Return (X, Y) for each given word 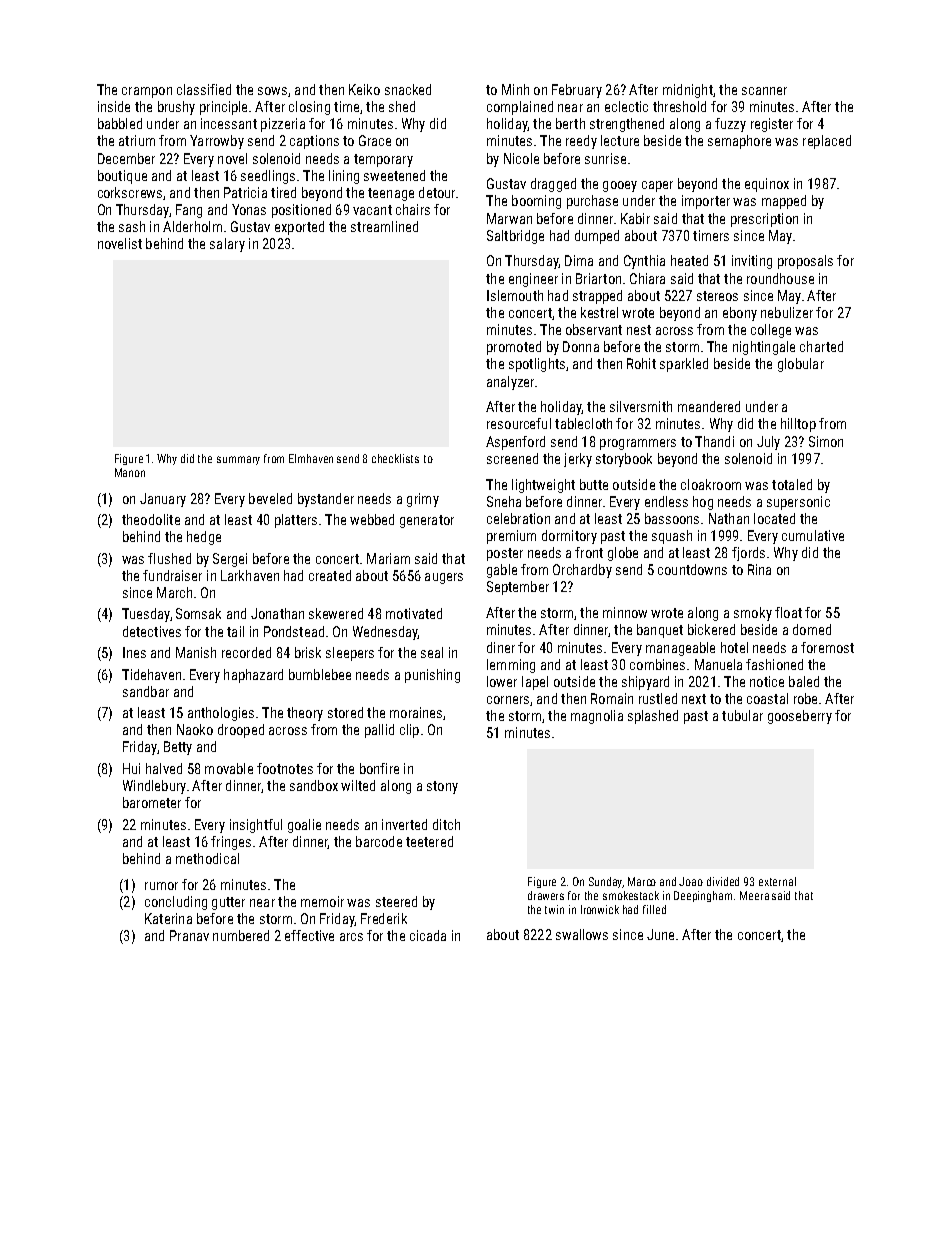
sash (132, 226)
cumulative (813, 535)
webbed (372, 519)
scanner (764, 91)
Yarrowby (217, 142)
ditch (446, 824)
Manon (130, 472)
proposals (805, 262)
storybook (624, 460)
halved (164, 768)
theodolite (151, 519)
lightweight (543, 486)
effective (309, 935)
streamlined (384, 226)
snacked (408, 89)
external (777, 881)
